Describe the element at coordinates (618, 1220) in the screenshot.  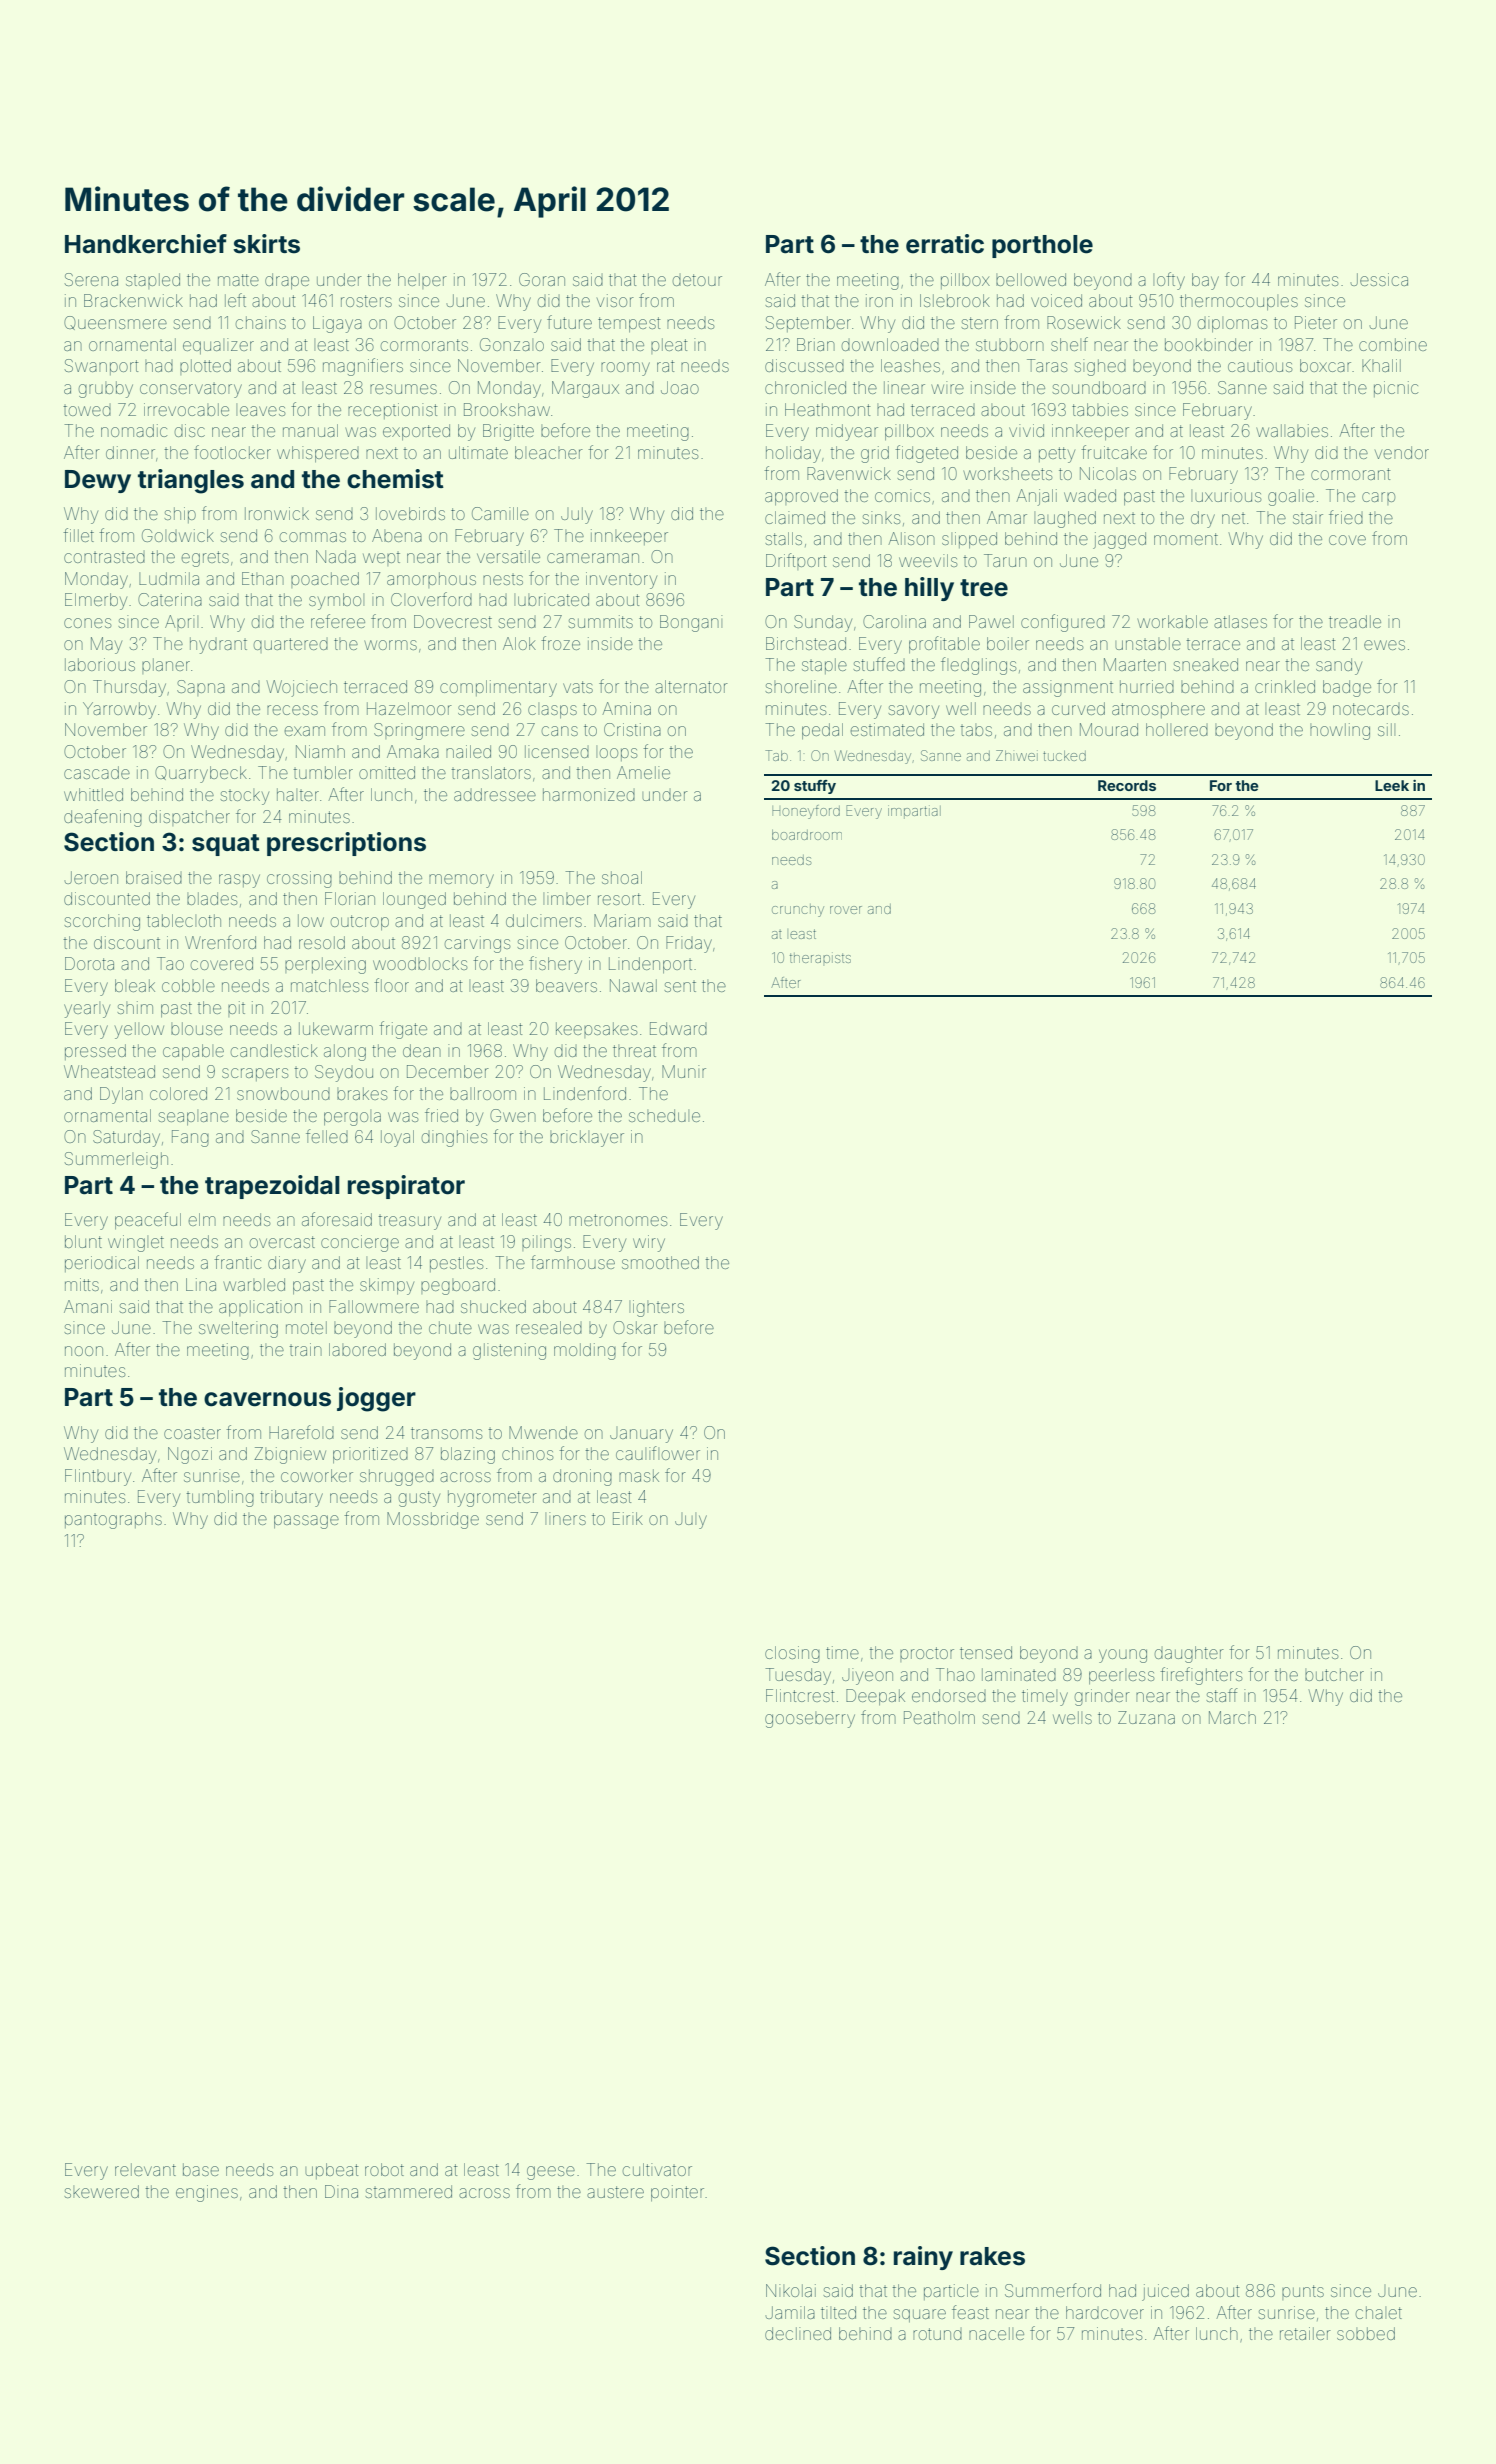
I see `metronomes` at that location.
